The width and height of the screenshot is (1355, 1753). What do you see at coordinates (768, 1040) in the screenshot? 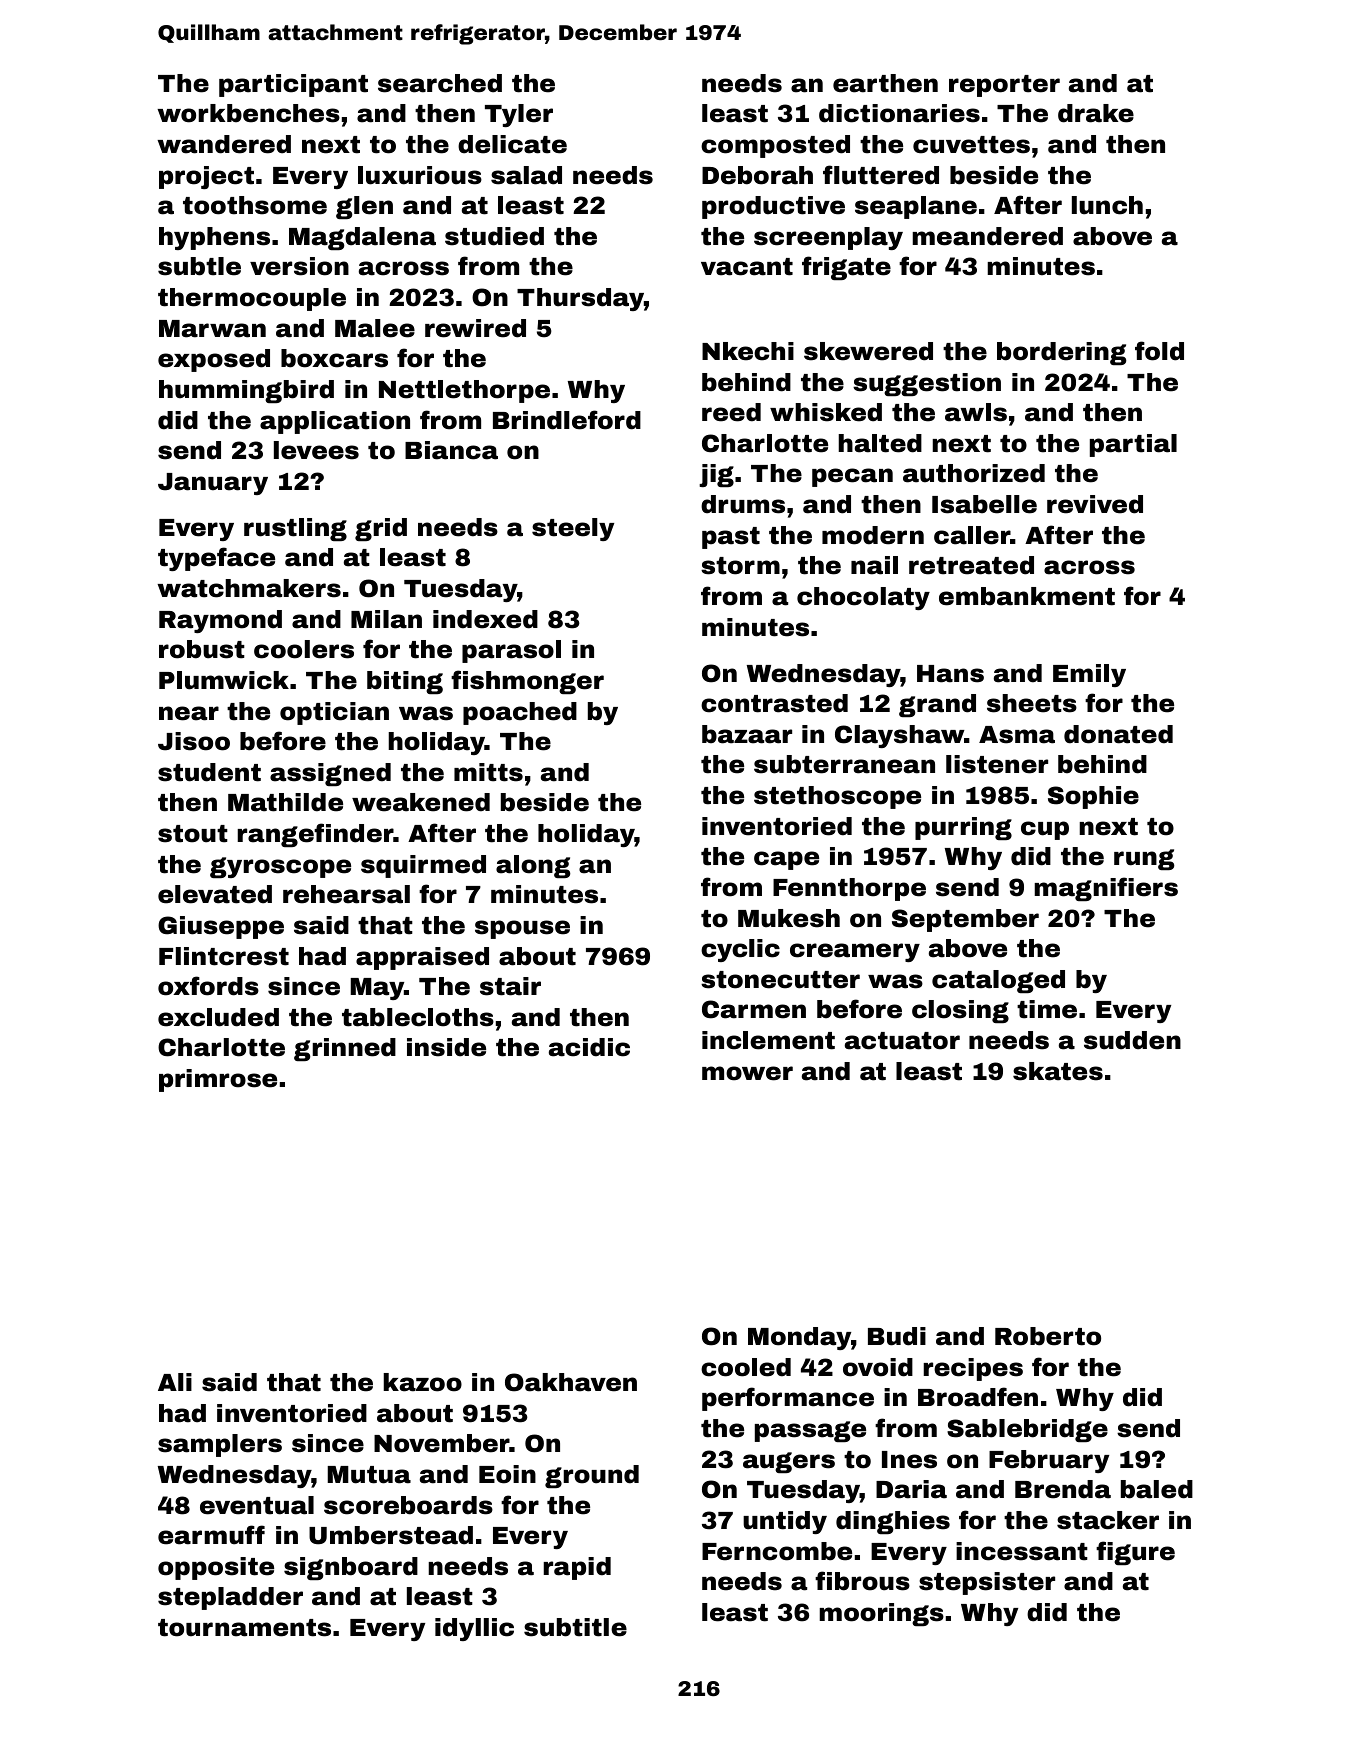
I see `inclement` at bounding box center [768, 1040].
